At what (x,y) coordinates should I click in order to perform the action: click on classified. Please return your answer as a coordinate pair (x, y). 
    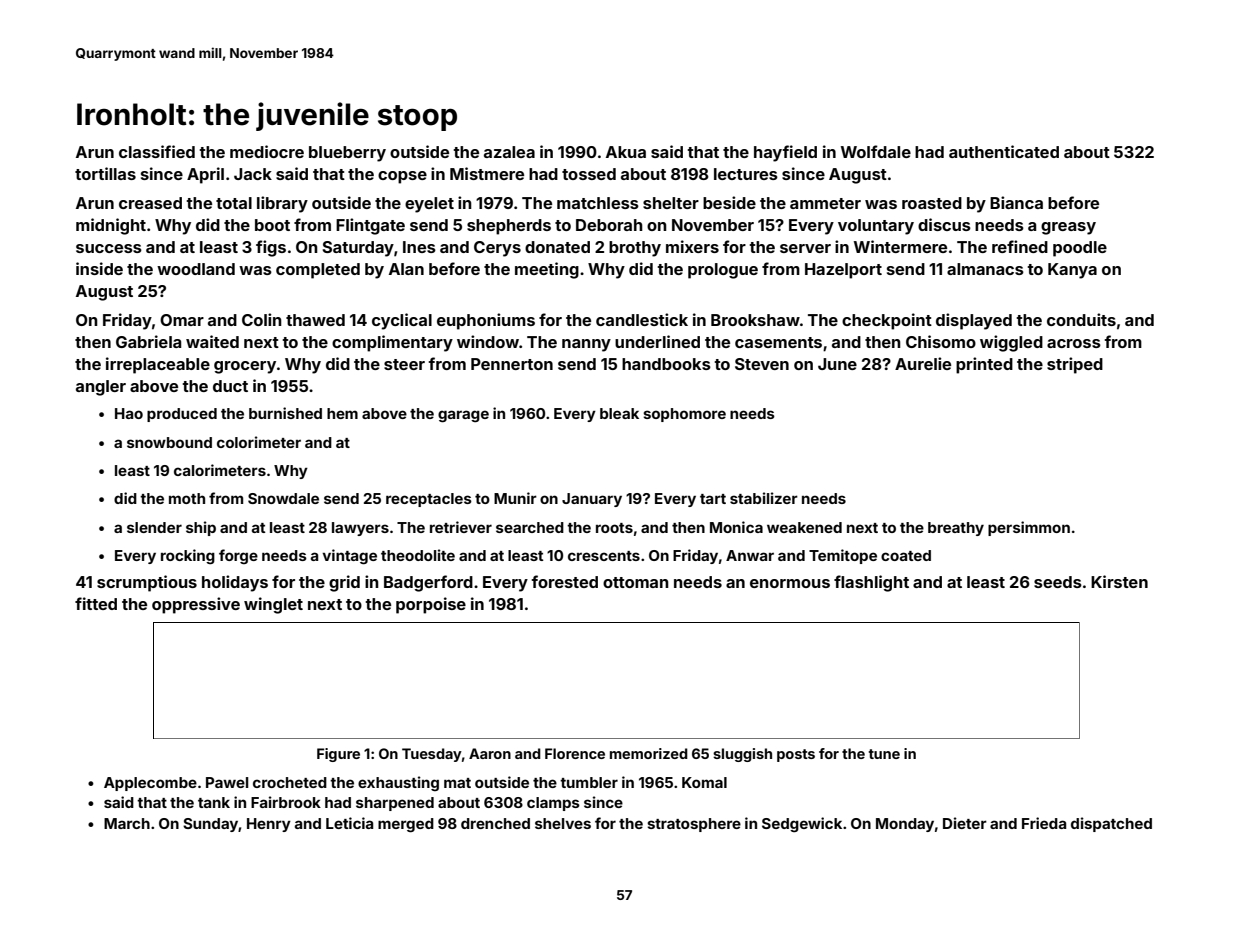
    Looking at the image, I should click on (157, 151).
